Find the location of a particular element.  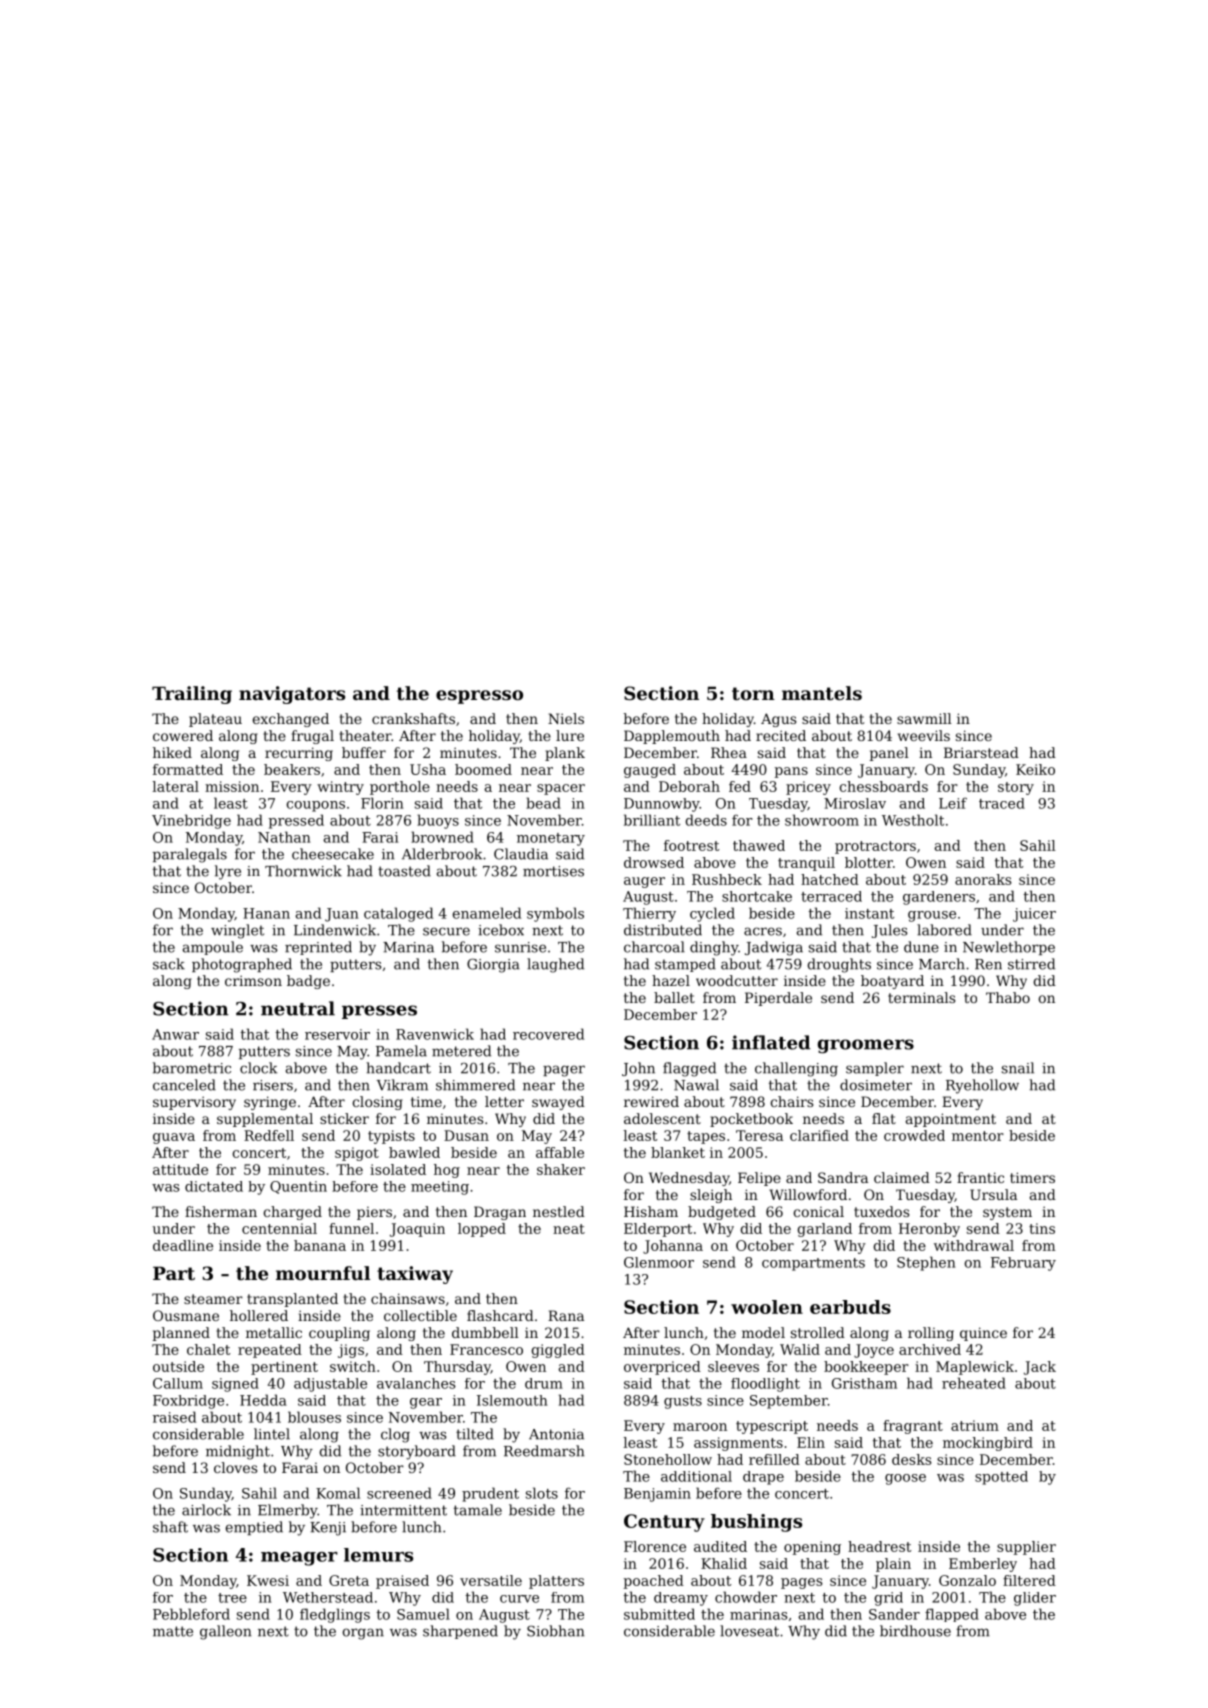

Leif is located at coordinates (953, 803).
